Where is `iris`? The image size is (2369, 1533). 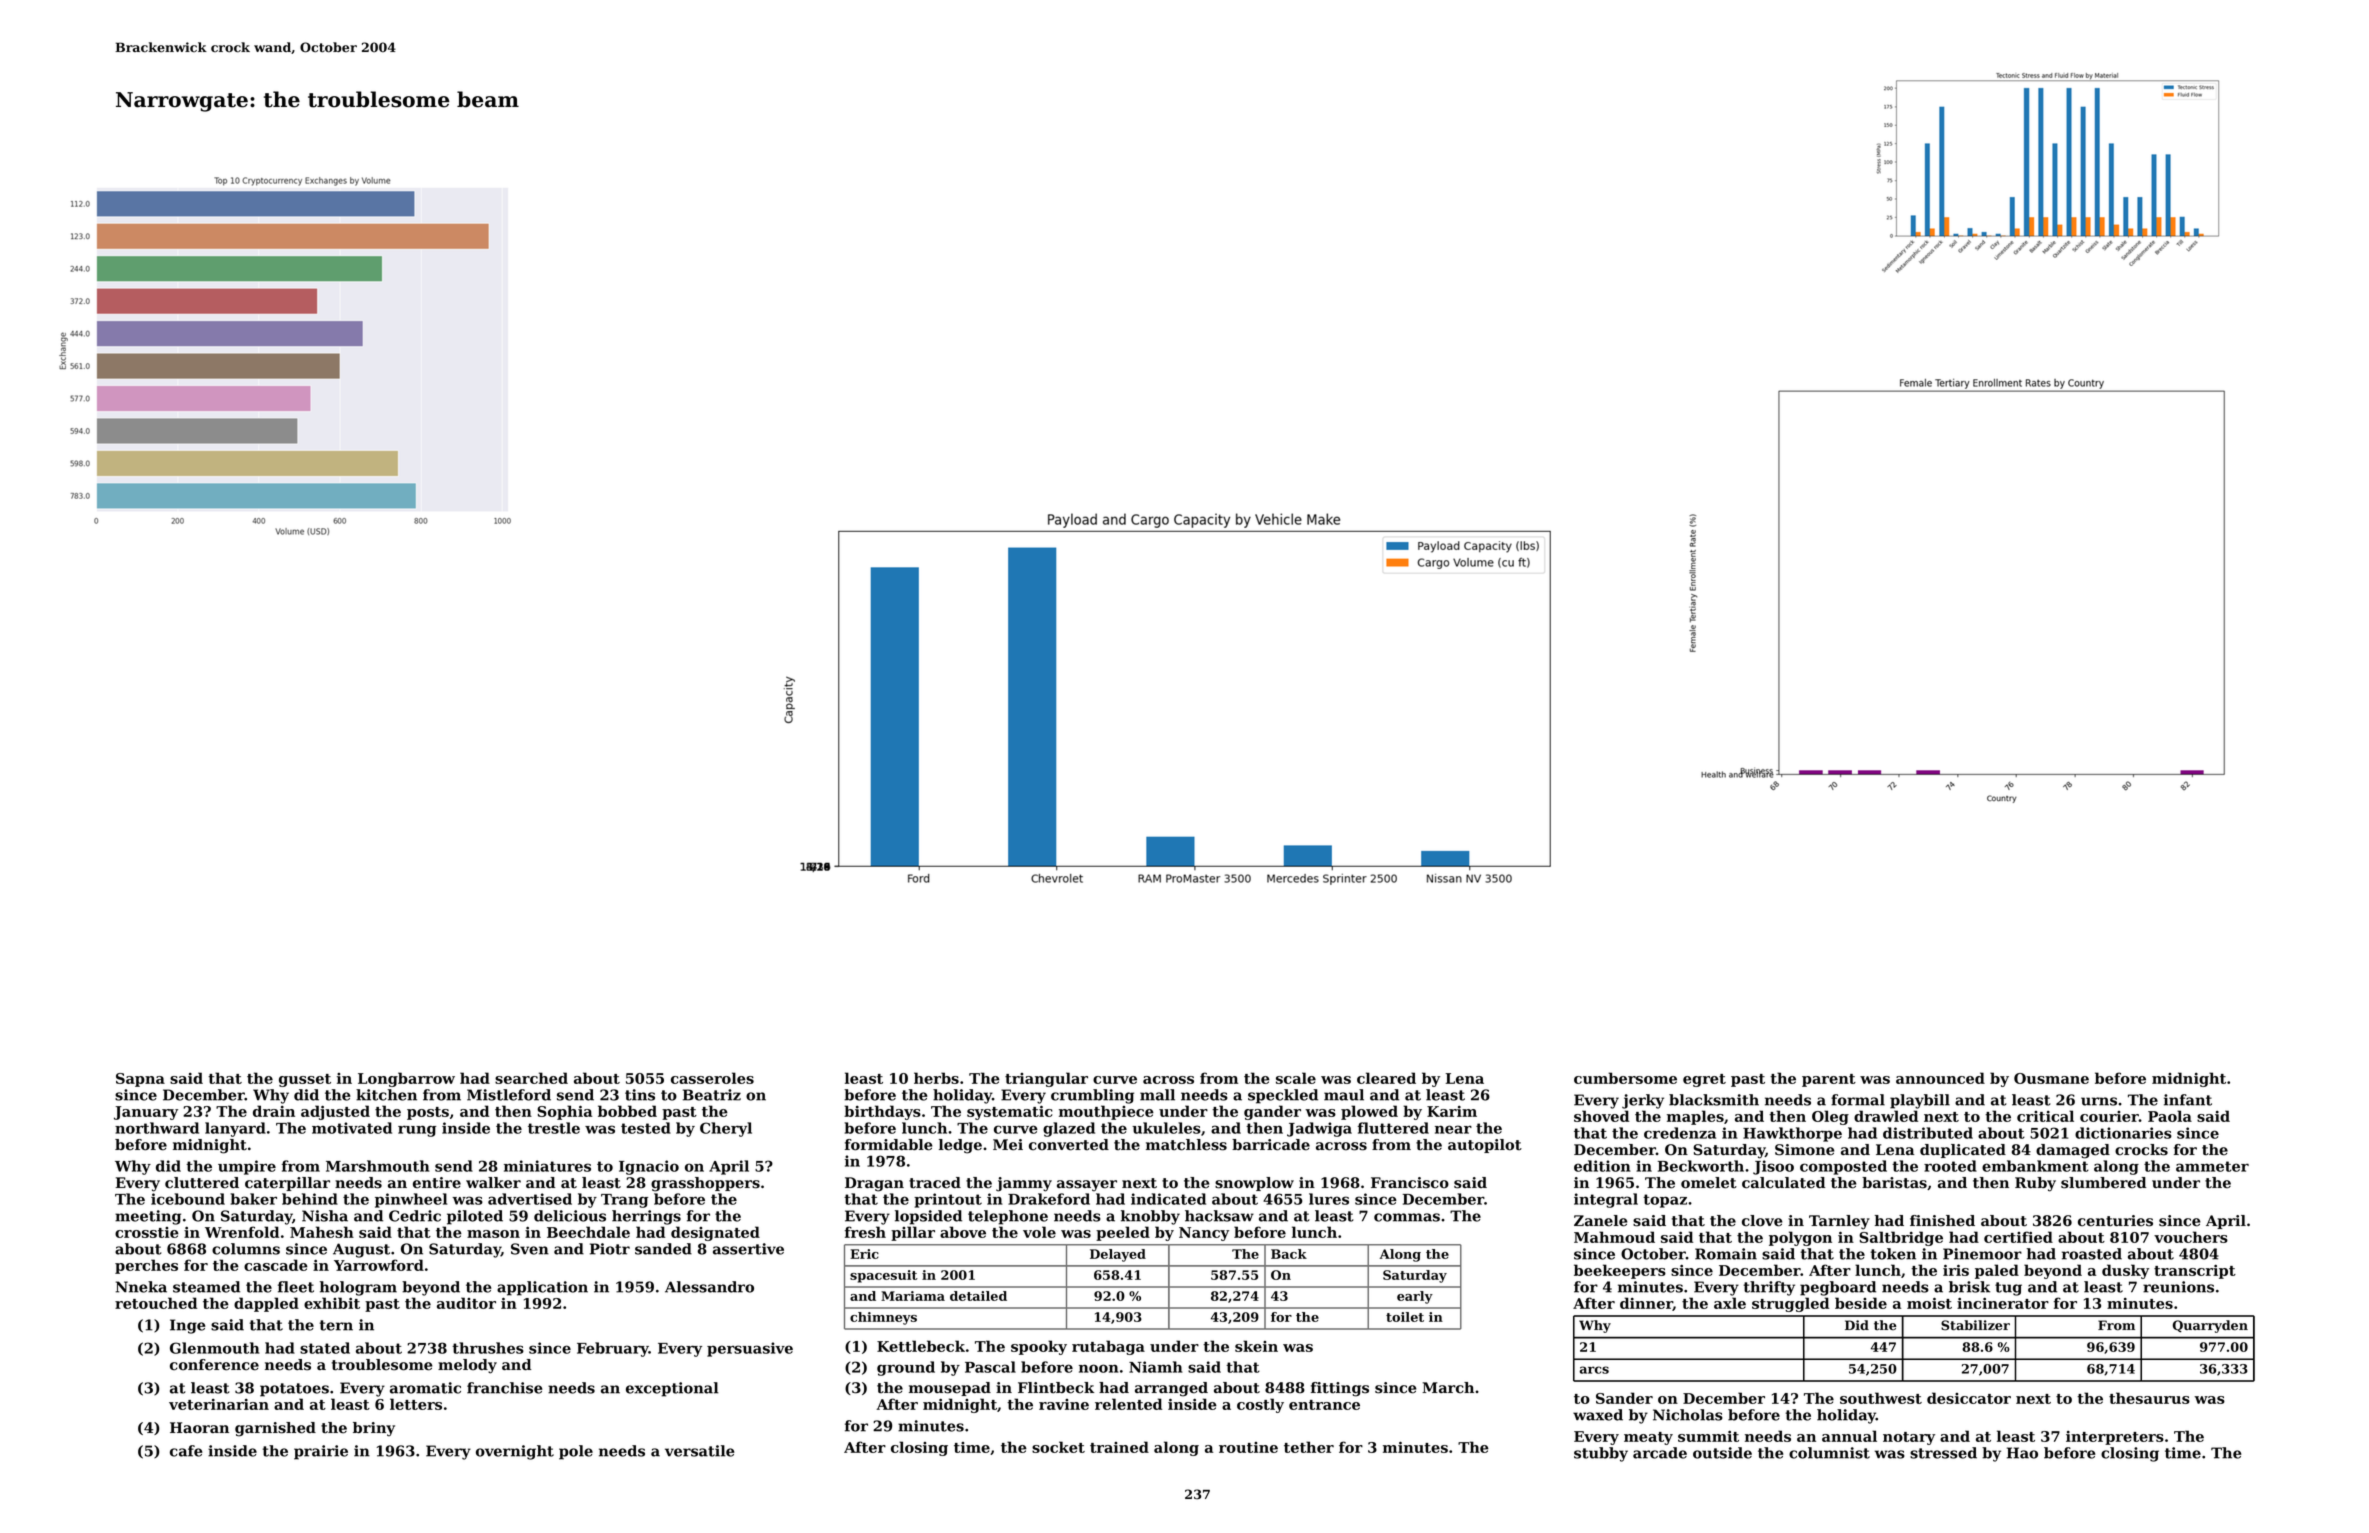 iris is located at coordinates (1956, 1270).
